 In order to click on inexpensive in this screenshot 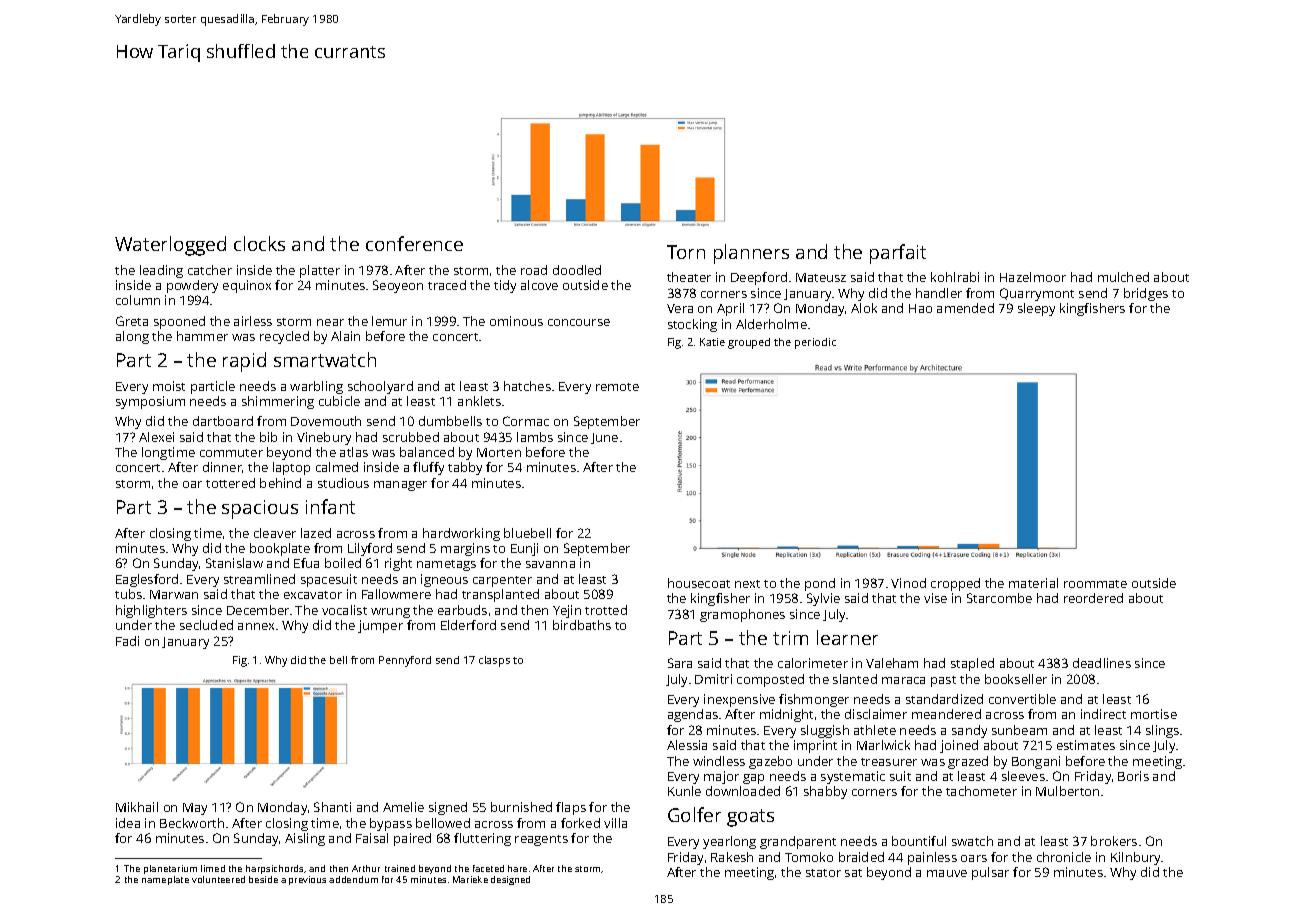, I will do `click(739, 700)`.
